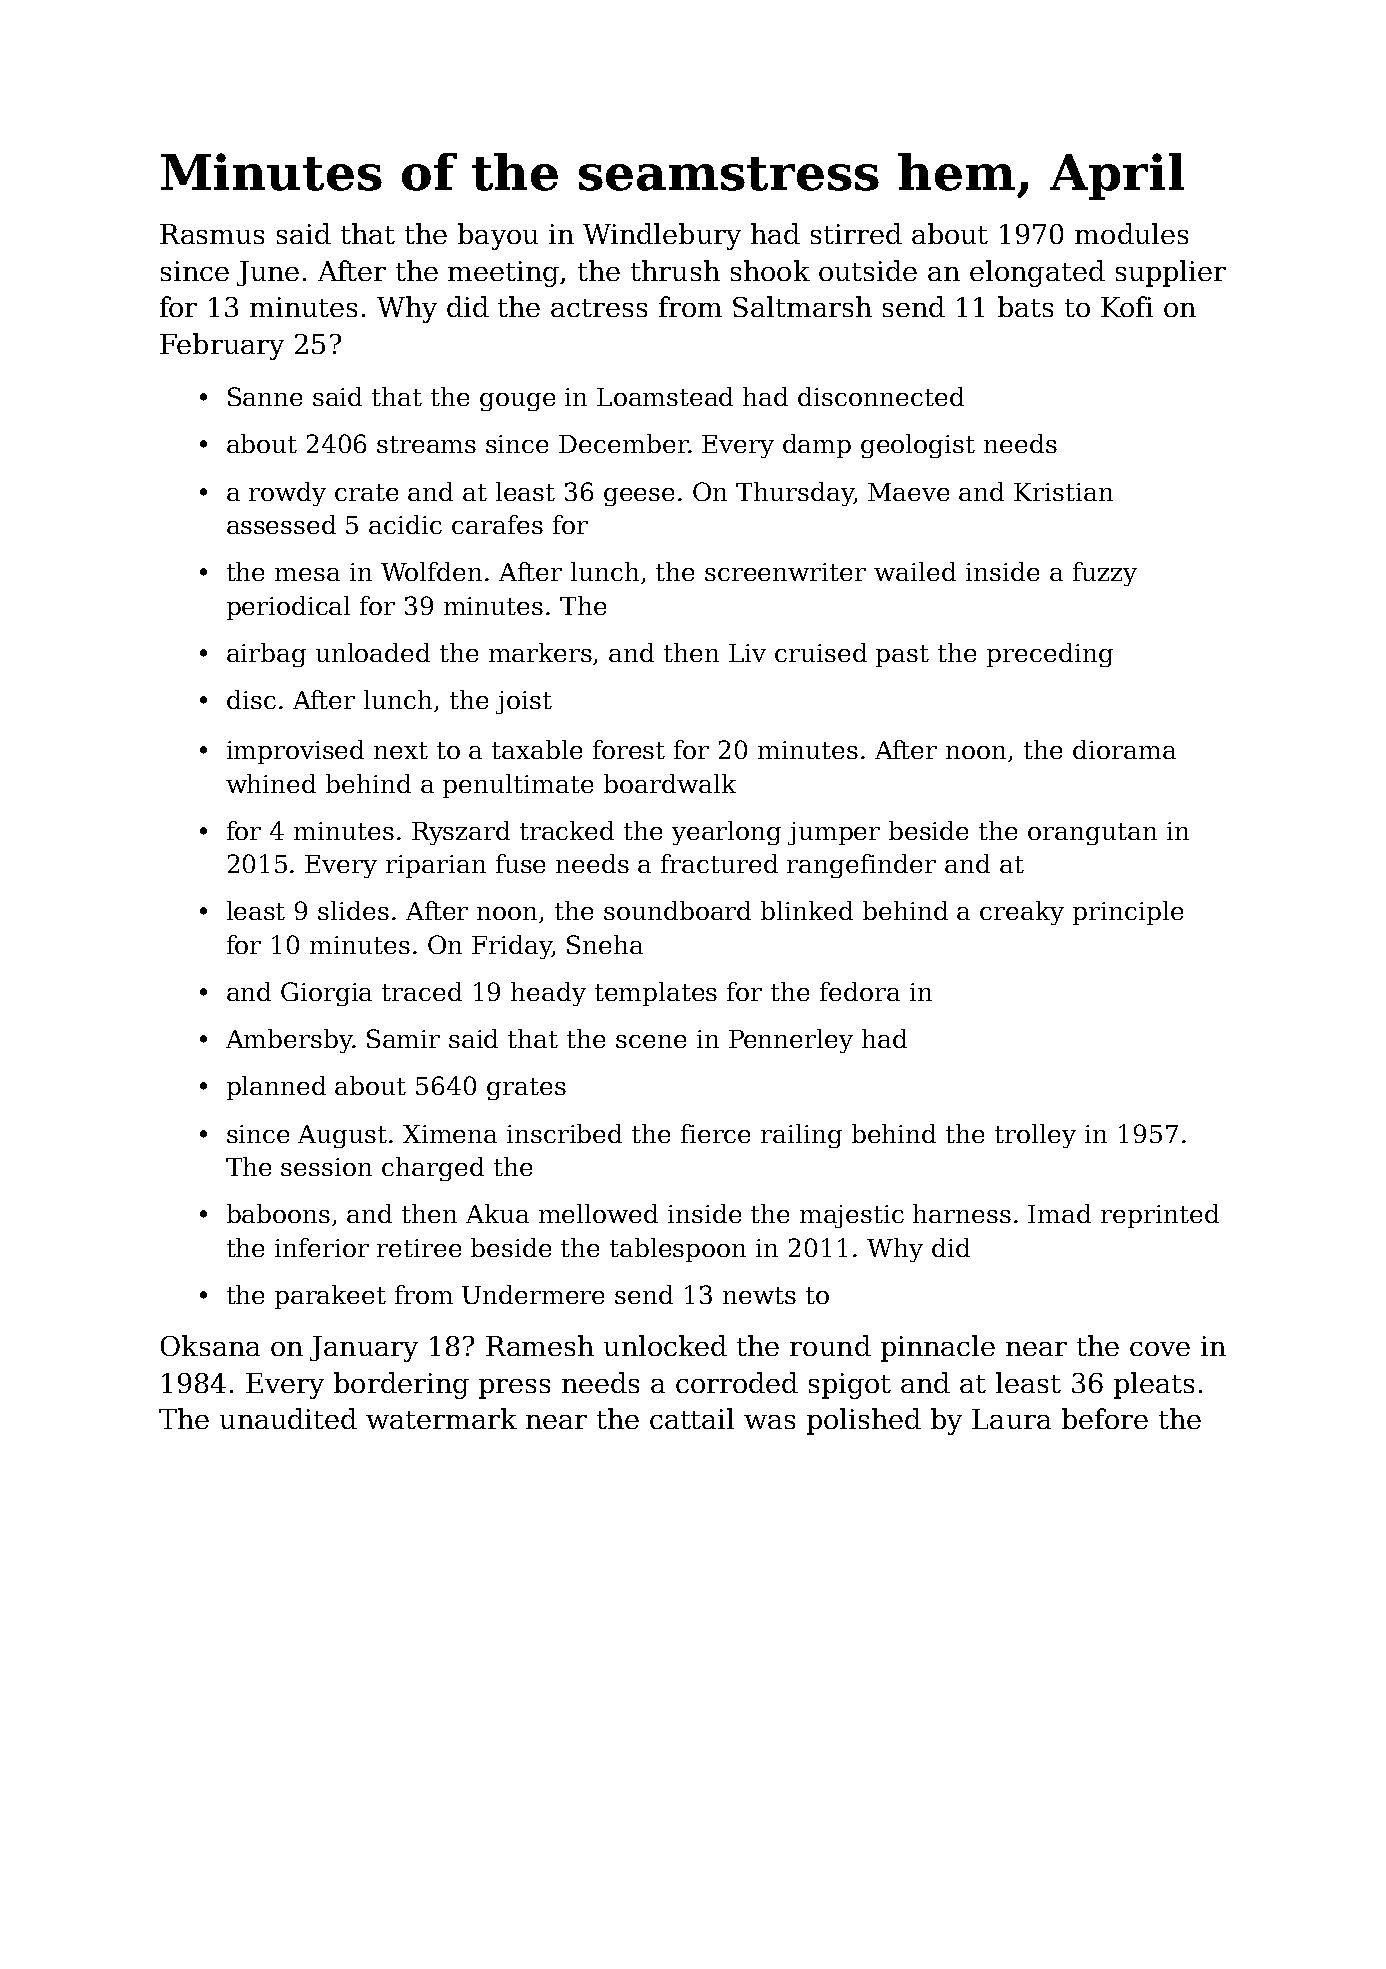  Describe the element at coordinates (1022, 913) in the image. I see `creaky` at that location.
